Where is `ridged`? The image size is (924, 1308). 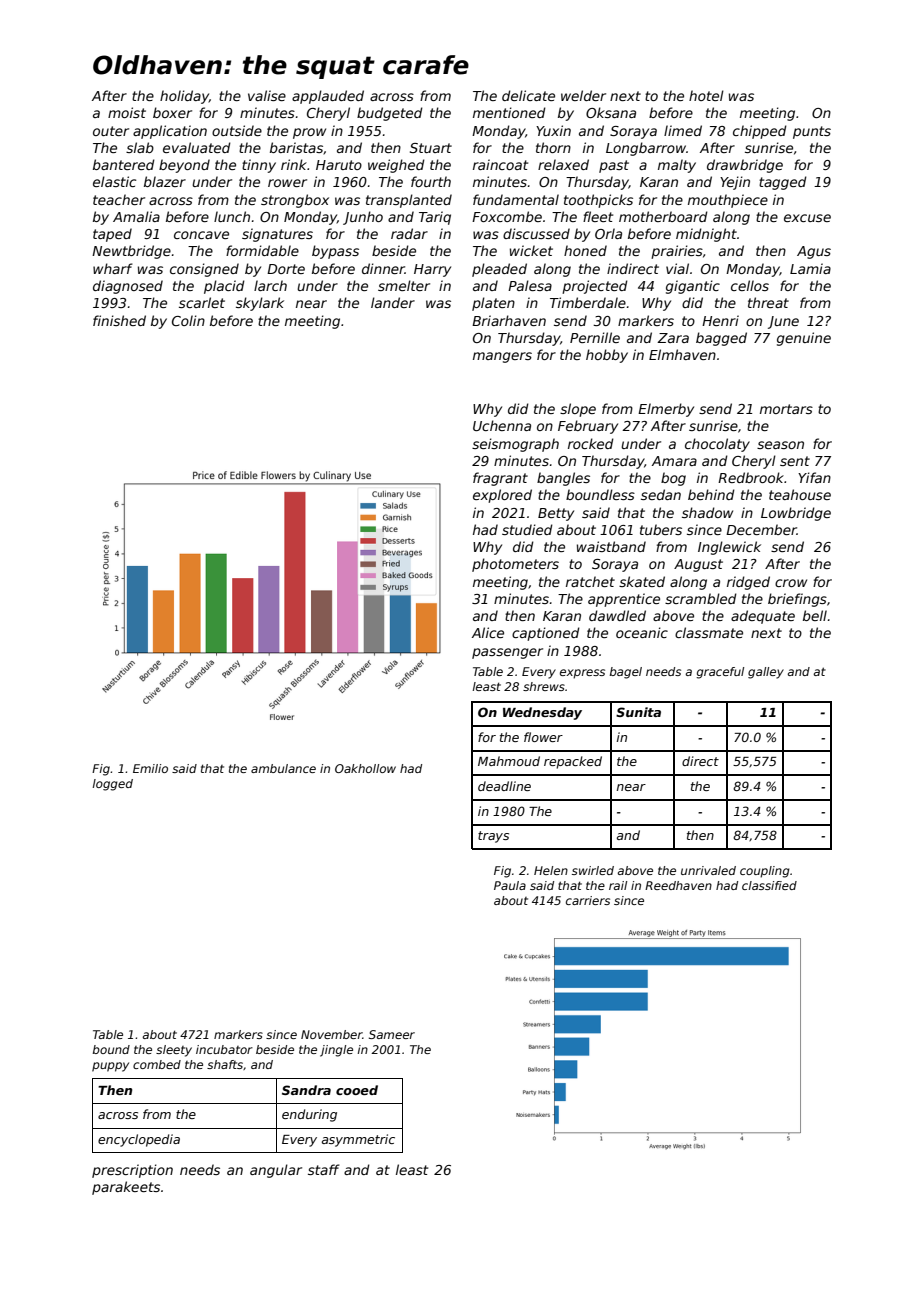
ridged is located at coordinates (748, 583).
